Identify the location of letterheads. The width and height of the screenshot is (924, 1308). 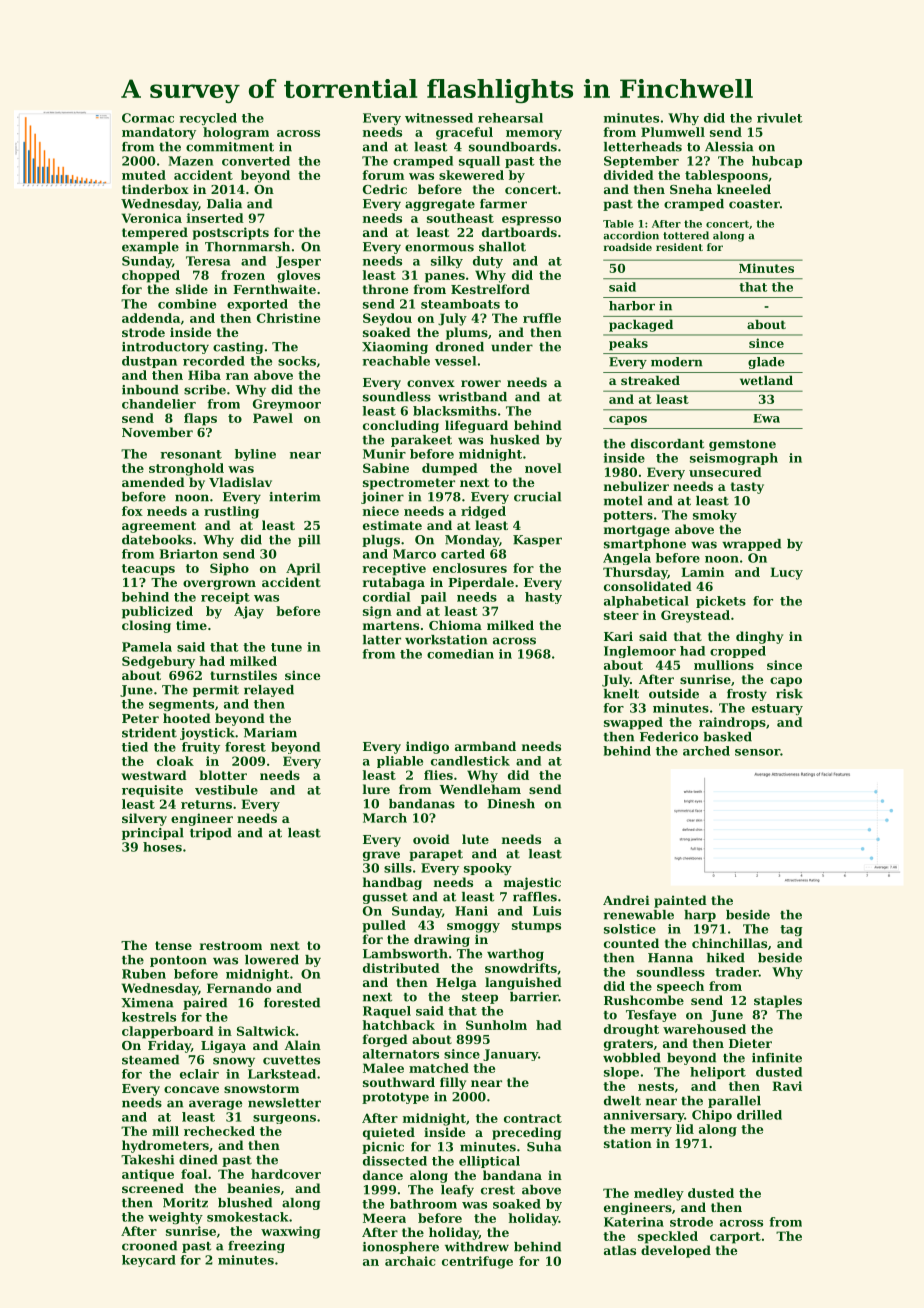
(643, 147).
